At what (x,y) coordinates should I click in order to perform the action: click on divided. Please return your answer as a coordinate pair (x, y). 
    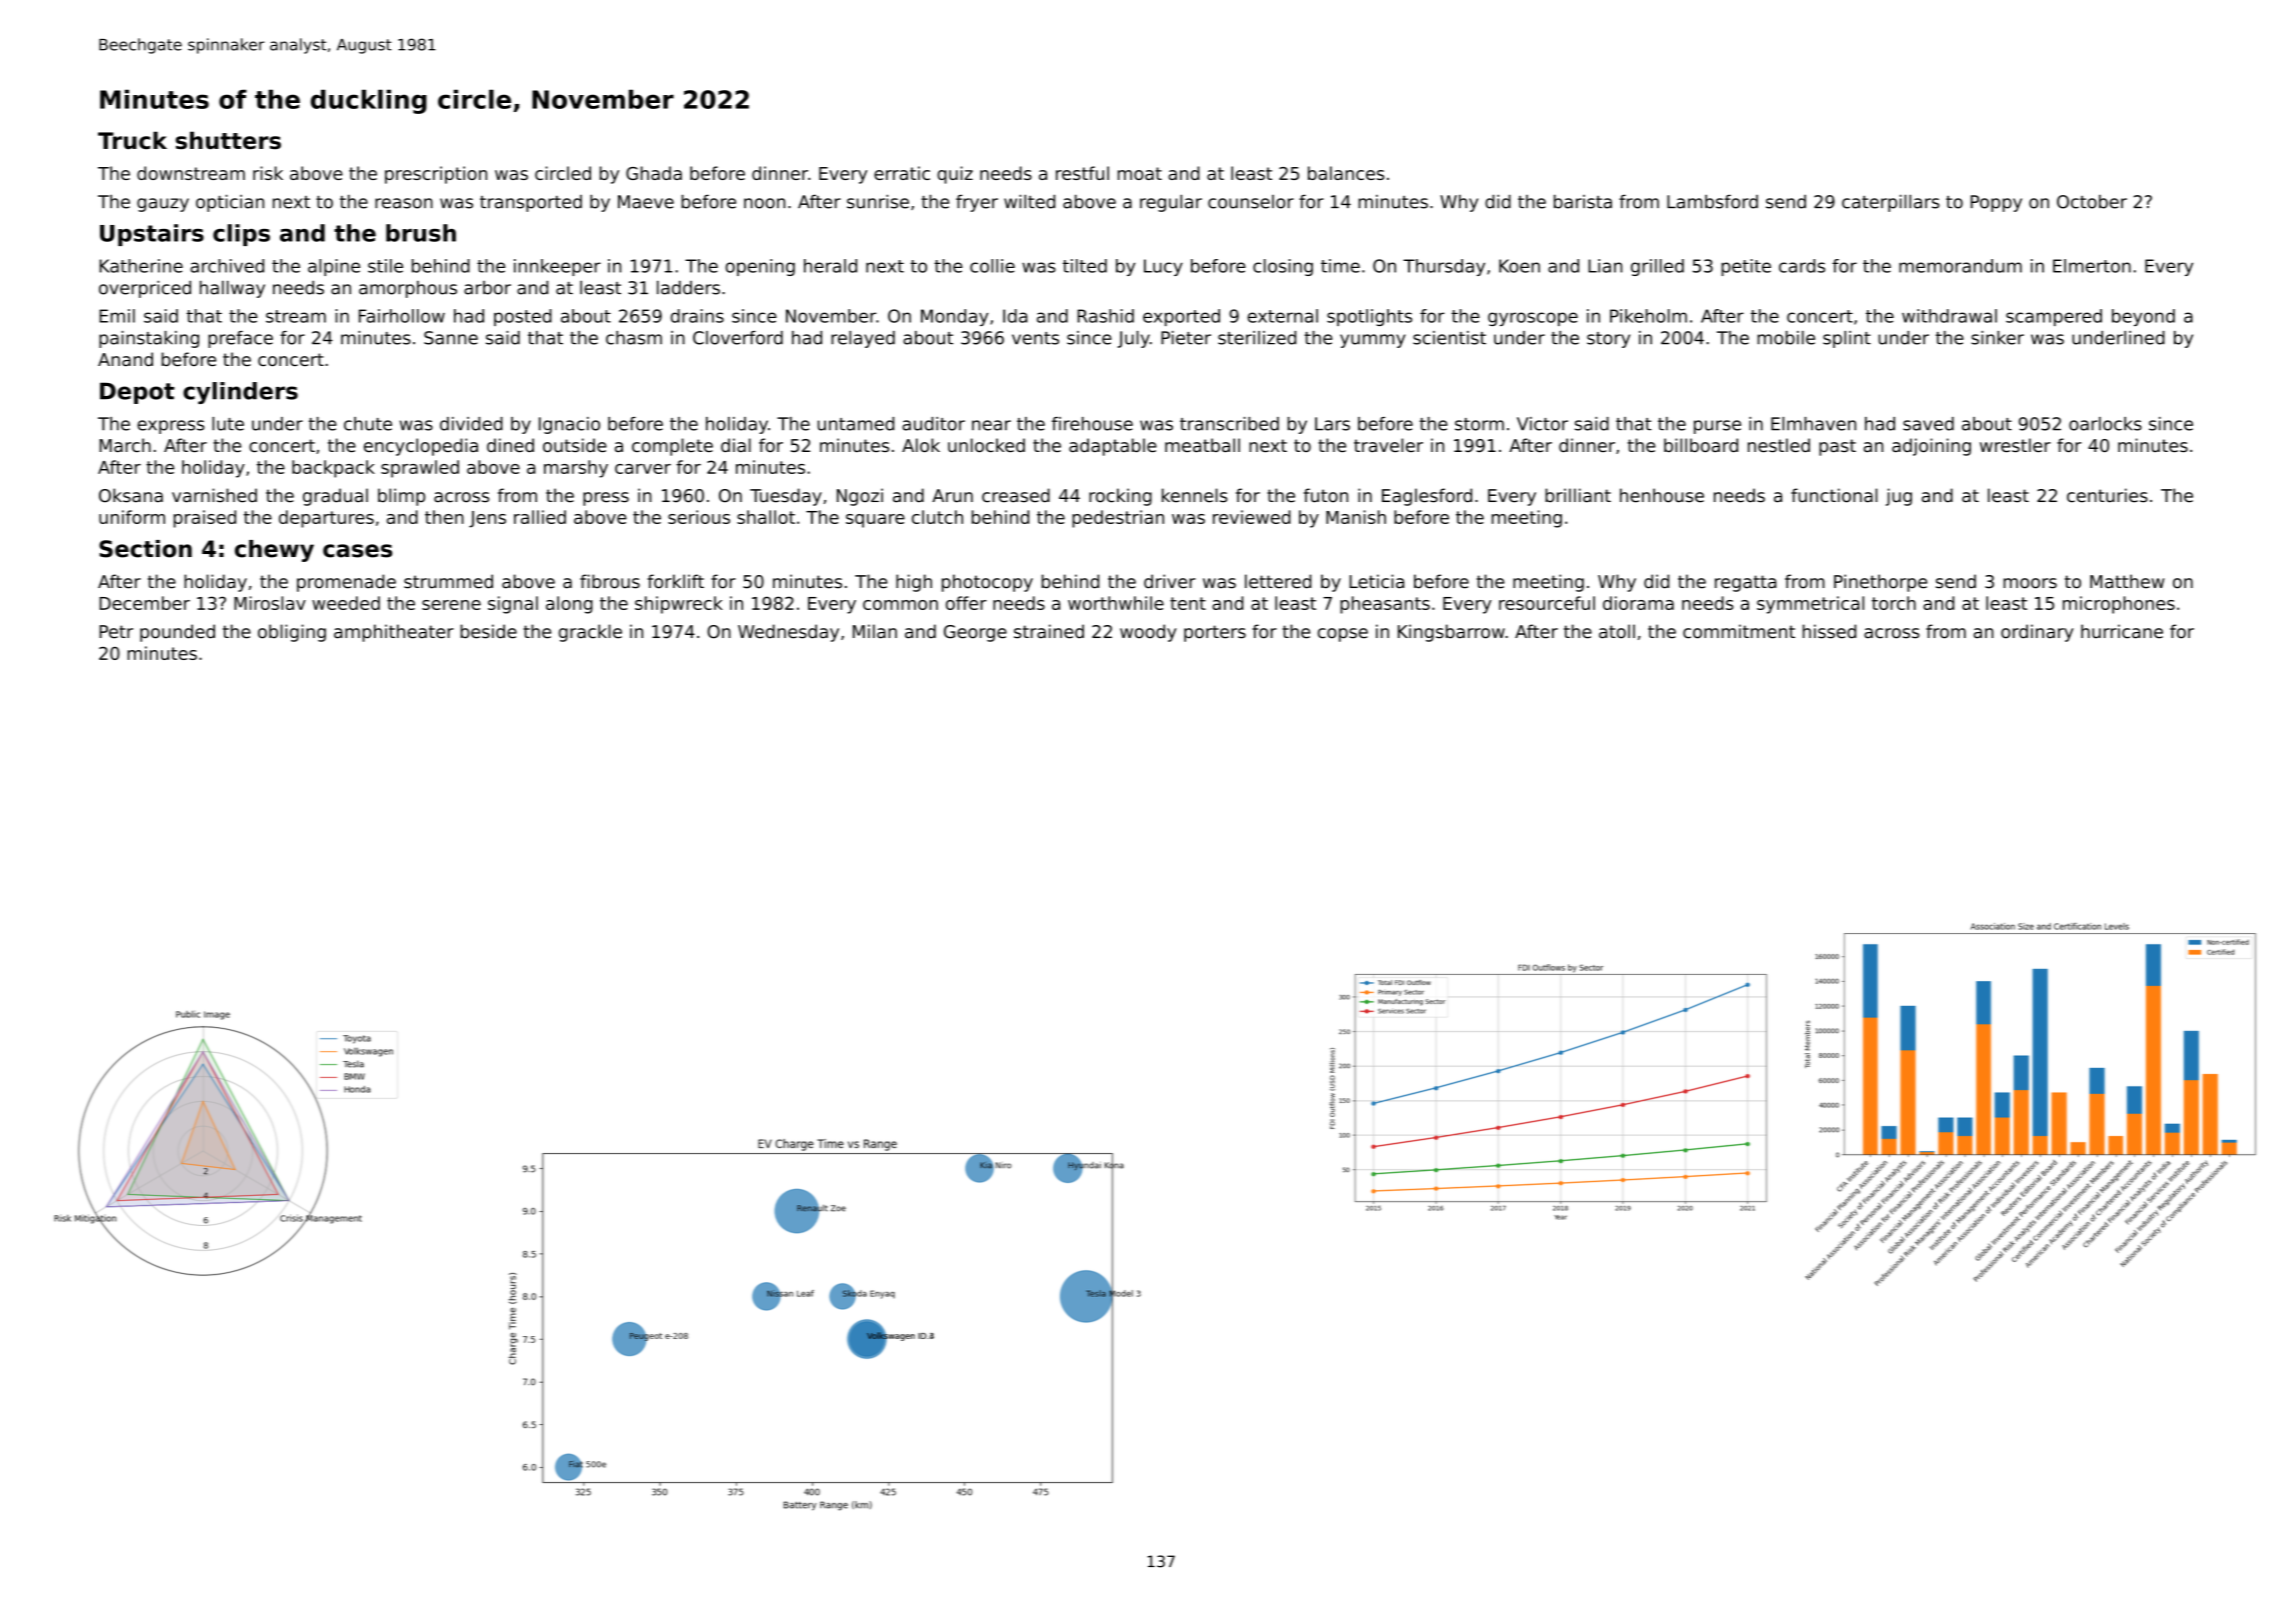
    Looking at the image, I should click on (471, 424).
